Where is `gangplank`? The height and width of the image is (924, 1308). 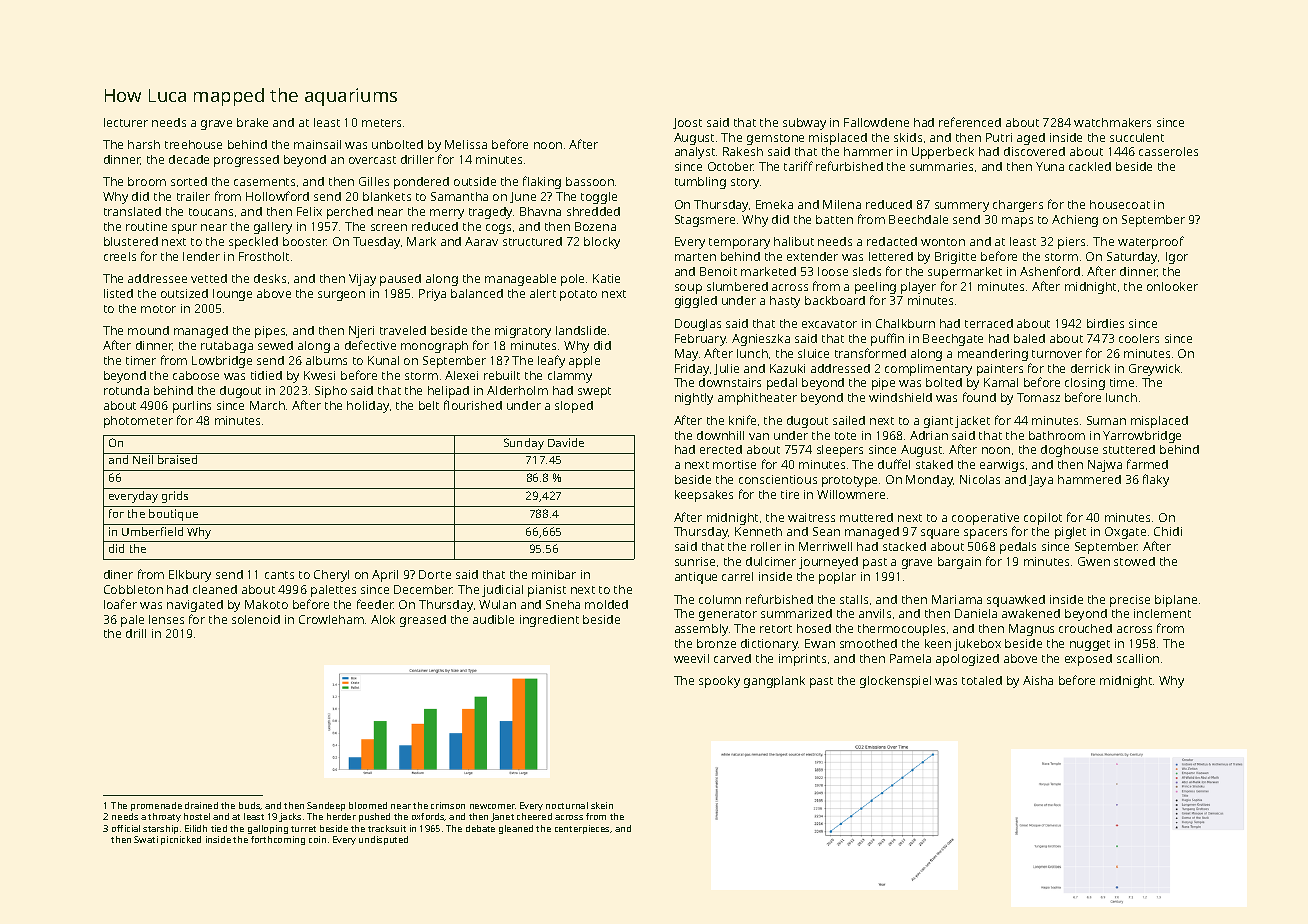 gangplank is located at coordinates (774, 682).
